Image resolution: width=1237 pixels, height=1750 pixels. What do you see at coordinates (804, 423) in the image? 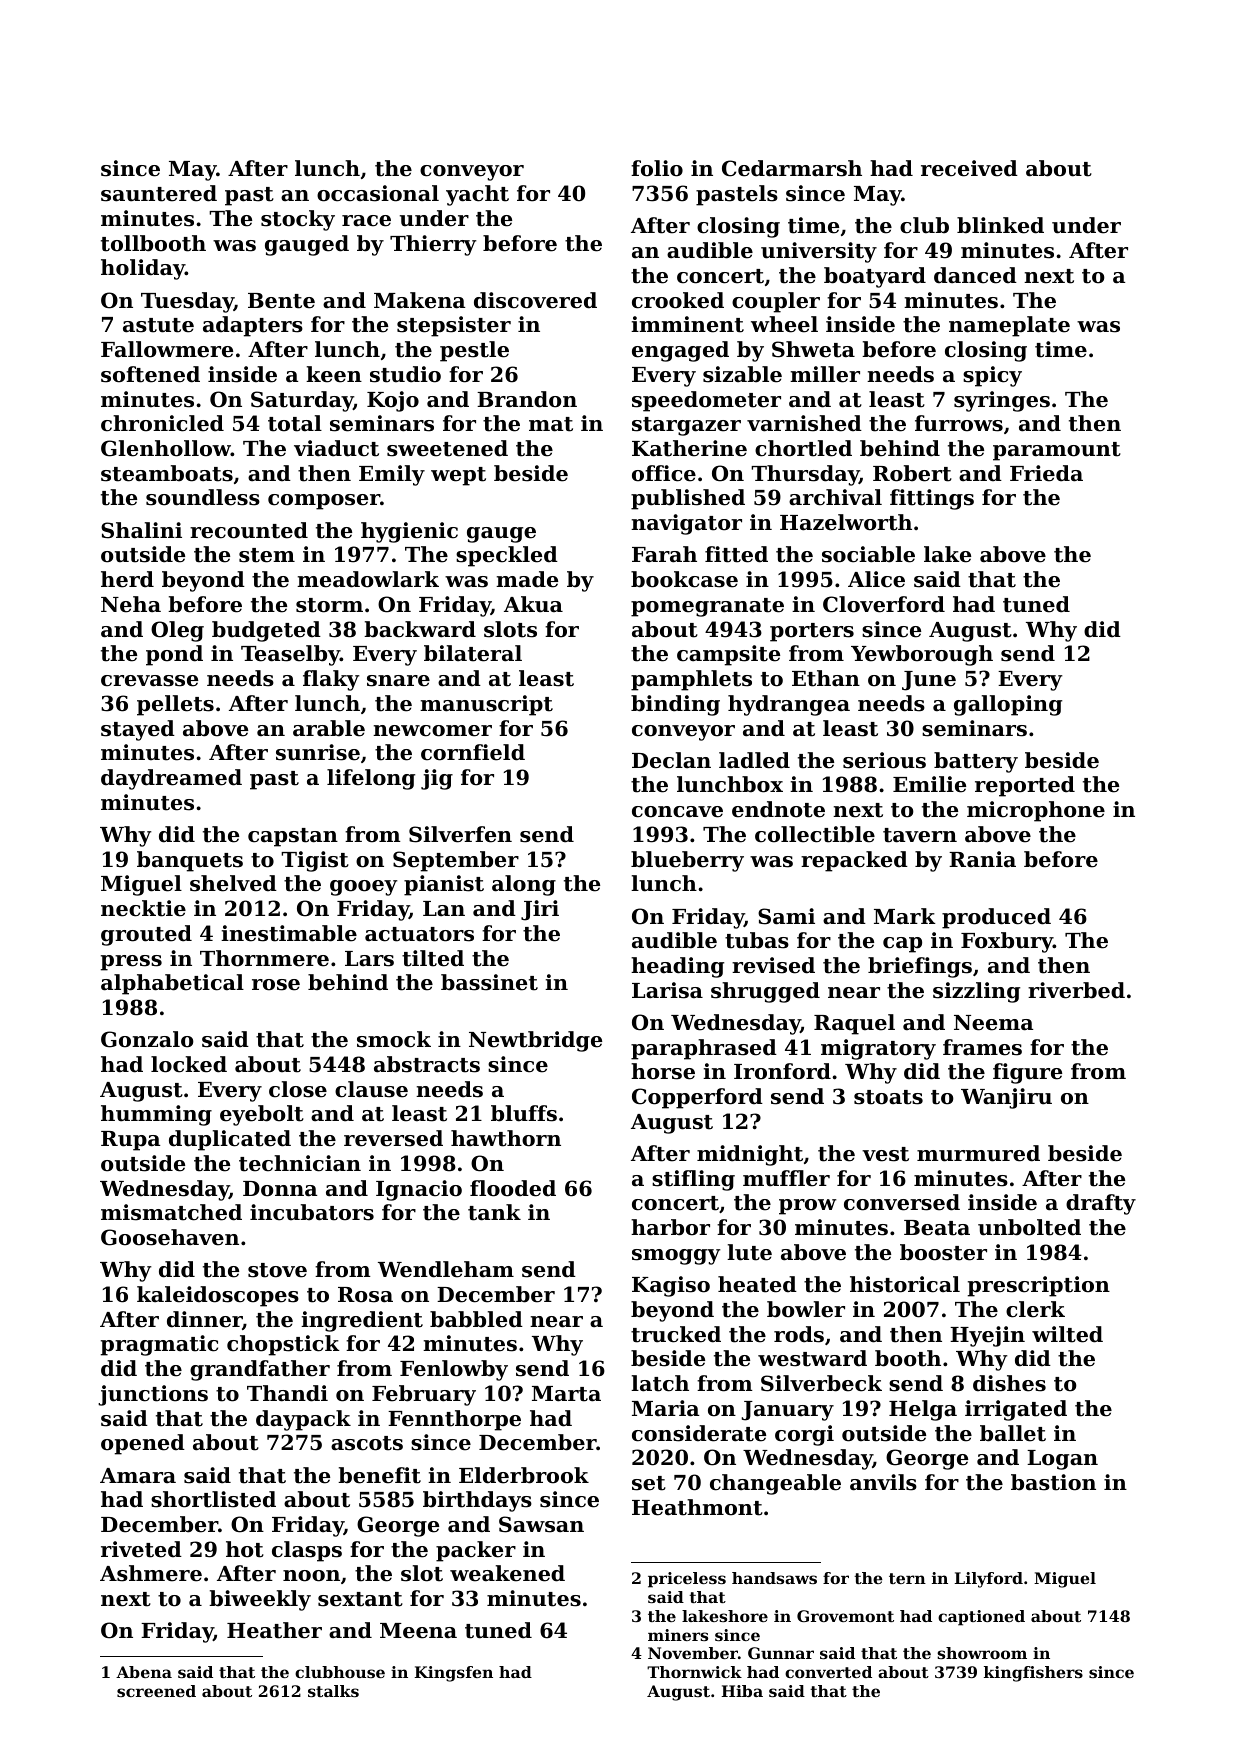
I see `varnished` at bounding box center [804, 423].
